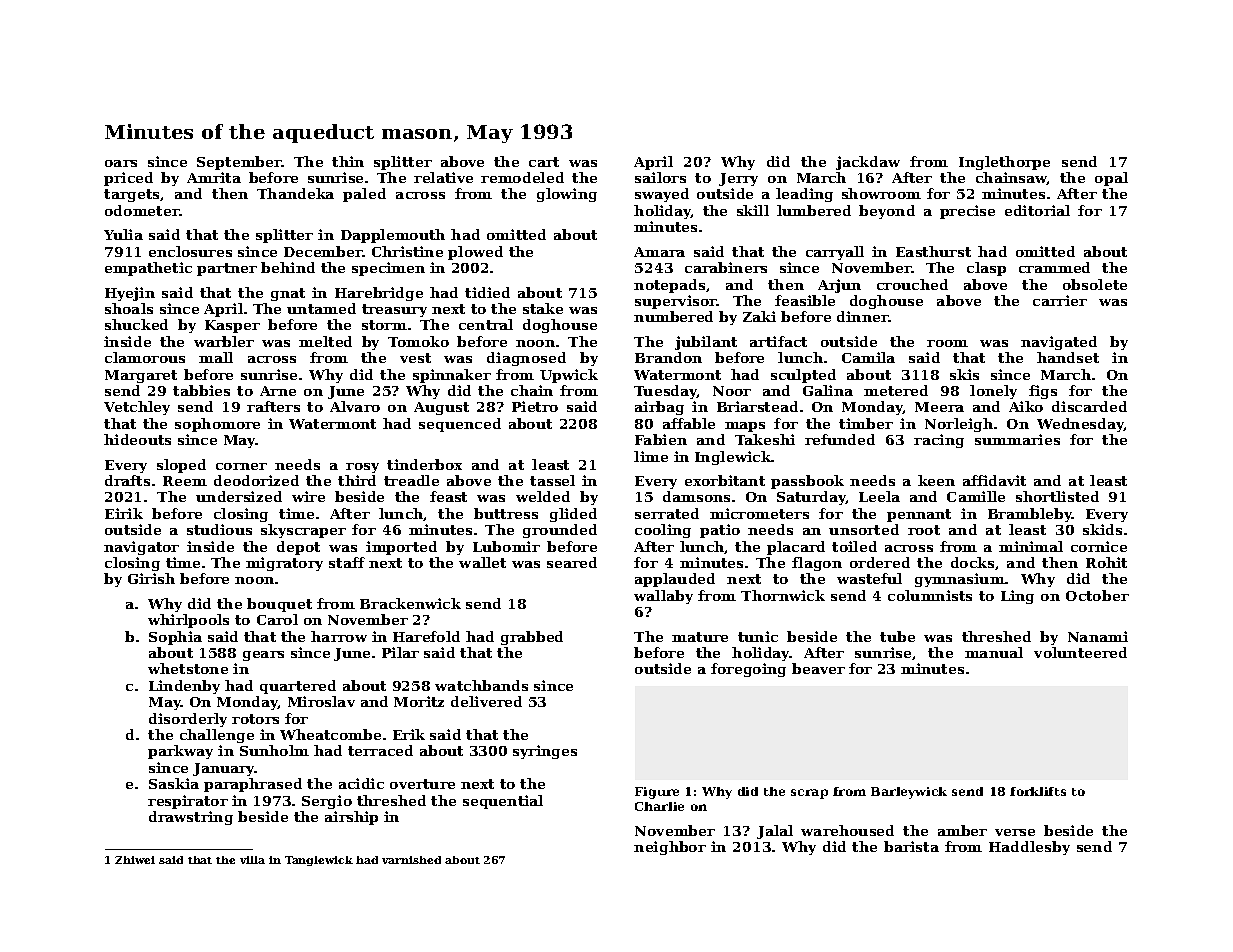 The width and height of the document is (1233, 952). What do you see at coordinates (348, 161) in the document?
I see `thin` at bounding box center [348, 161].
